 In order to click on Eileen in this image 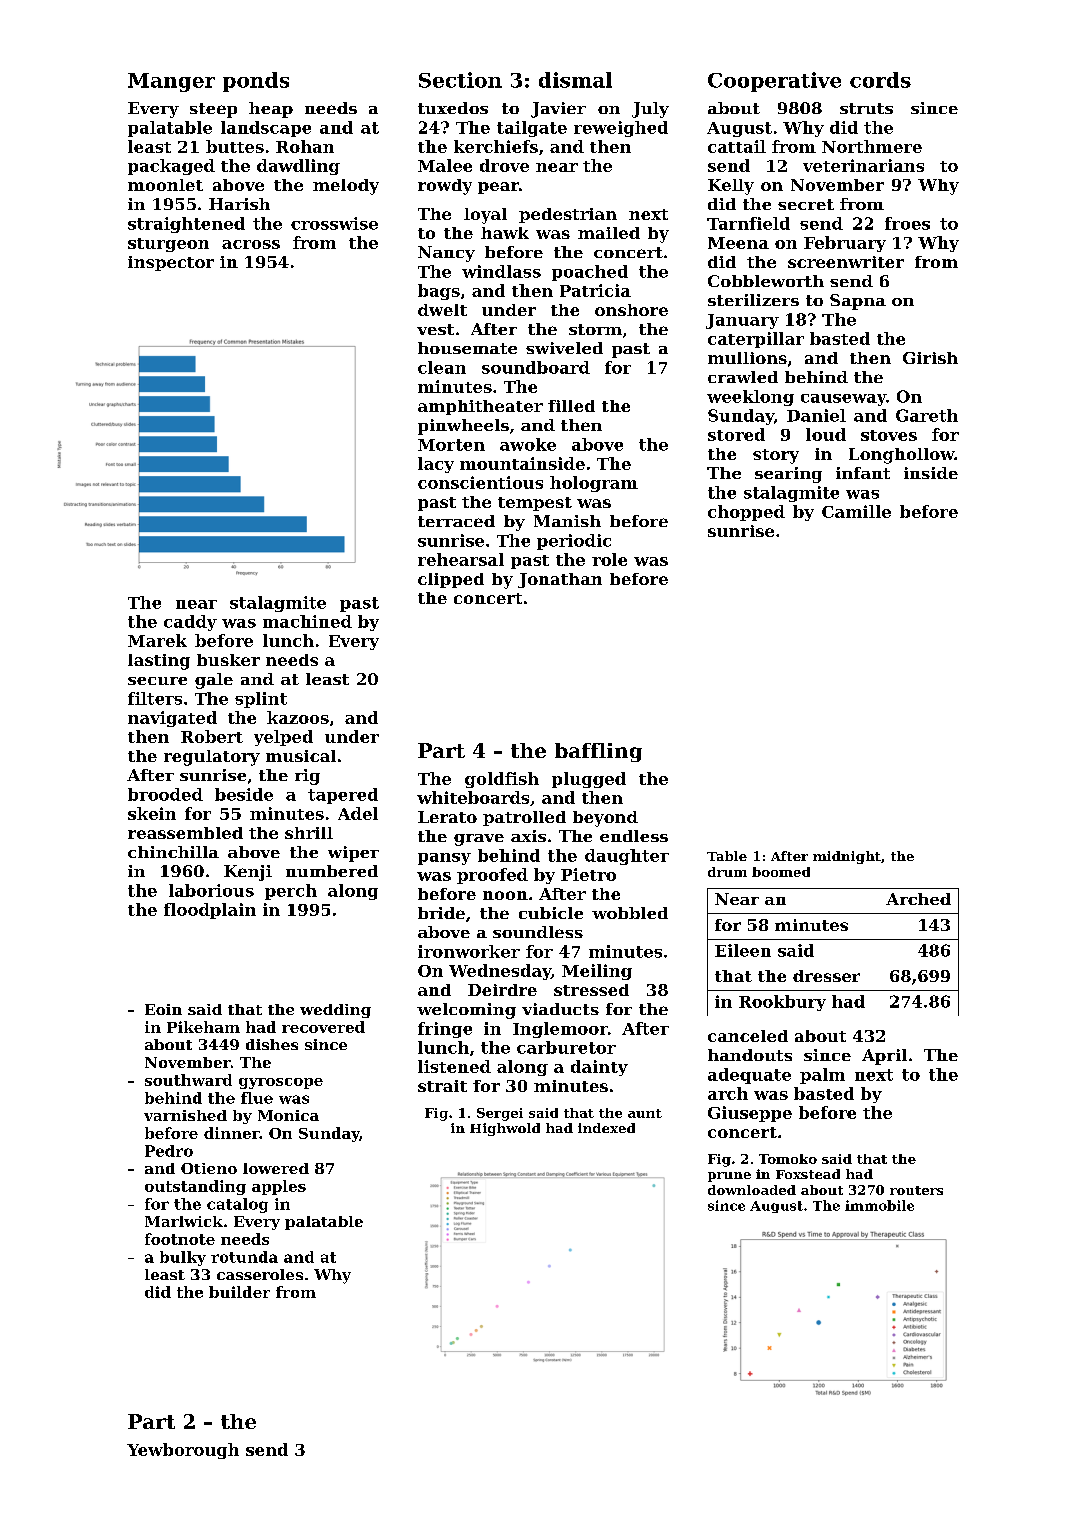, I will do `click(743, 950)`.
